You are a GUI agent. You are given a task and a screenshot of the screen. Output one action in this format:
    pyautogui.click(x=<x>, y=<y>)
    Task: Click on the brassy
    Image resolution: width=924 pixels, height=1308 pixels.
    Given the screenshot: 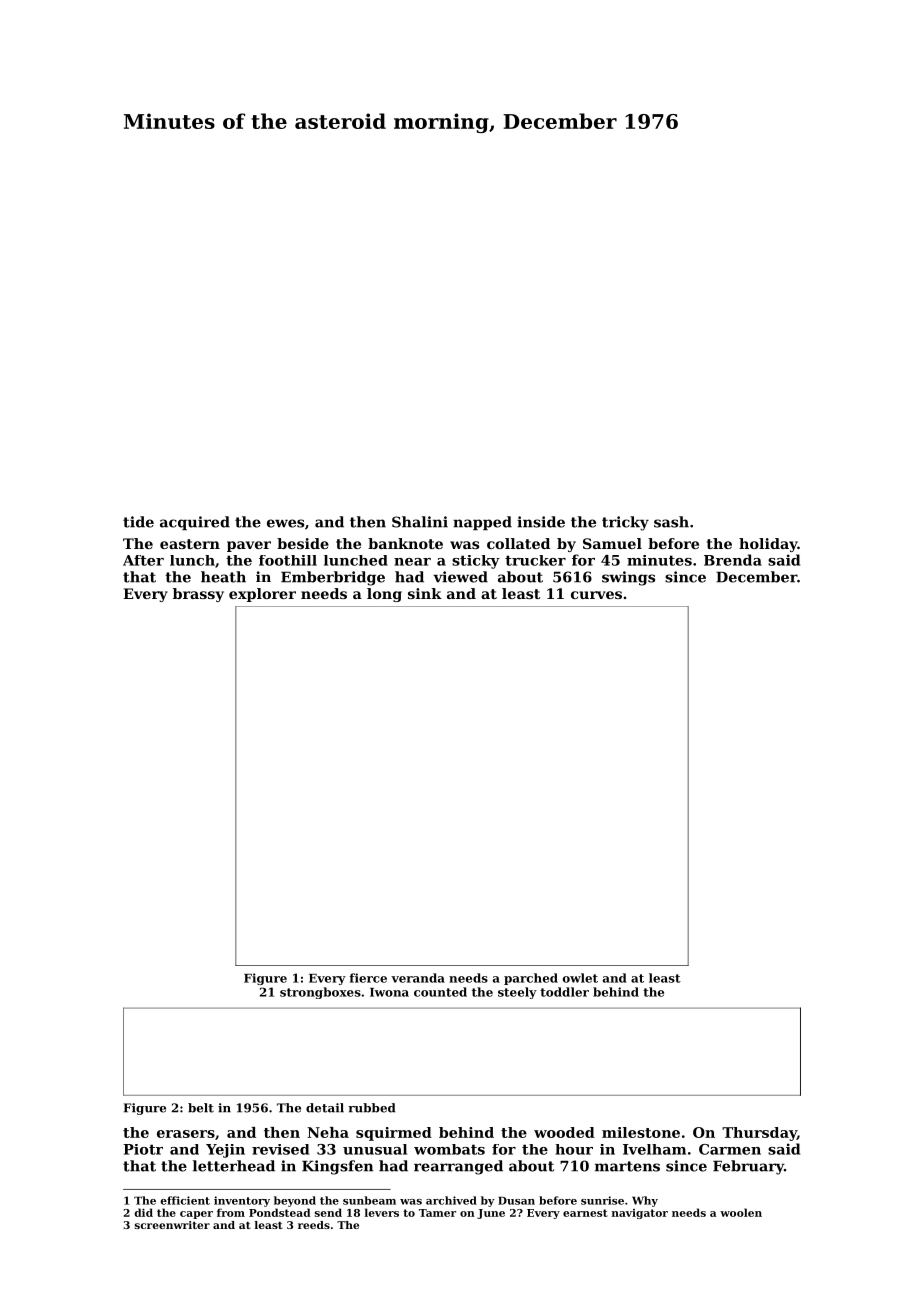 What is the action you would take?
    pyautogui.click(x=198, y=595)
